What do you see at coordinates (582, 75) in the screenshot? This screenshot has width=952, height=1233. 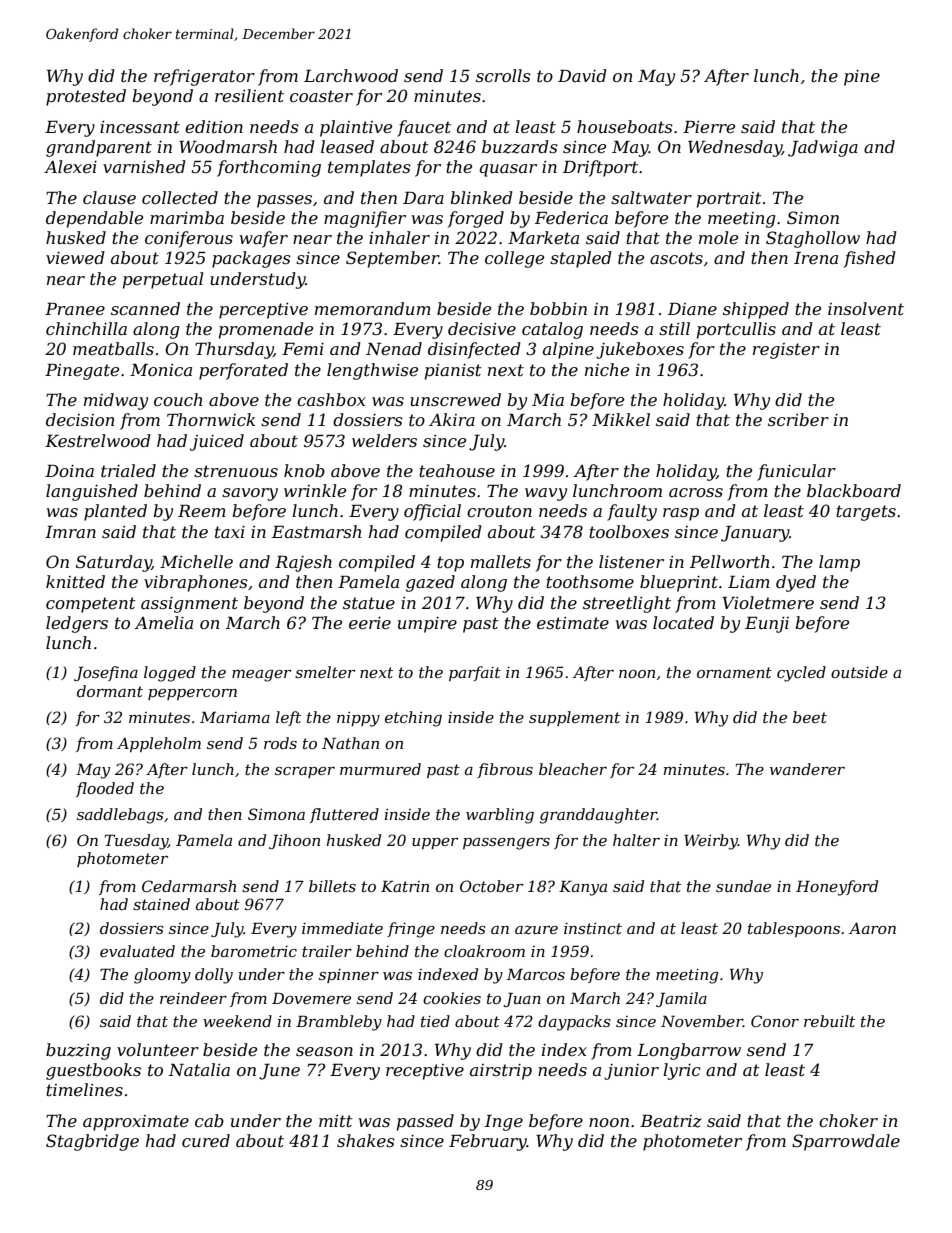 I see `David` at bounding box center [582, 75].
